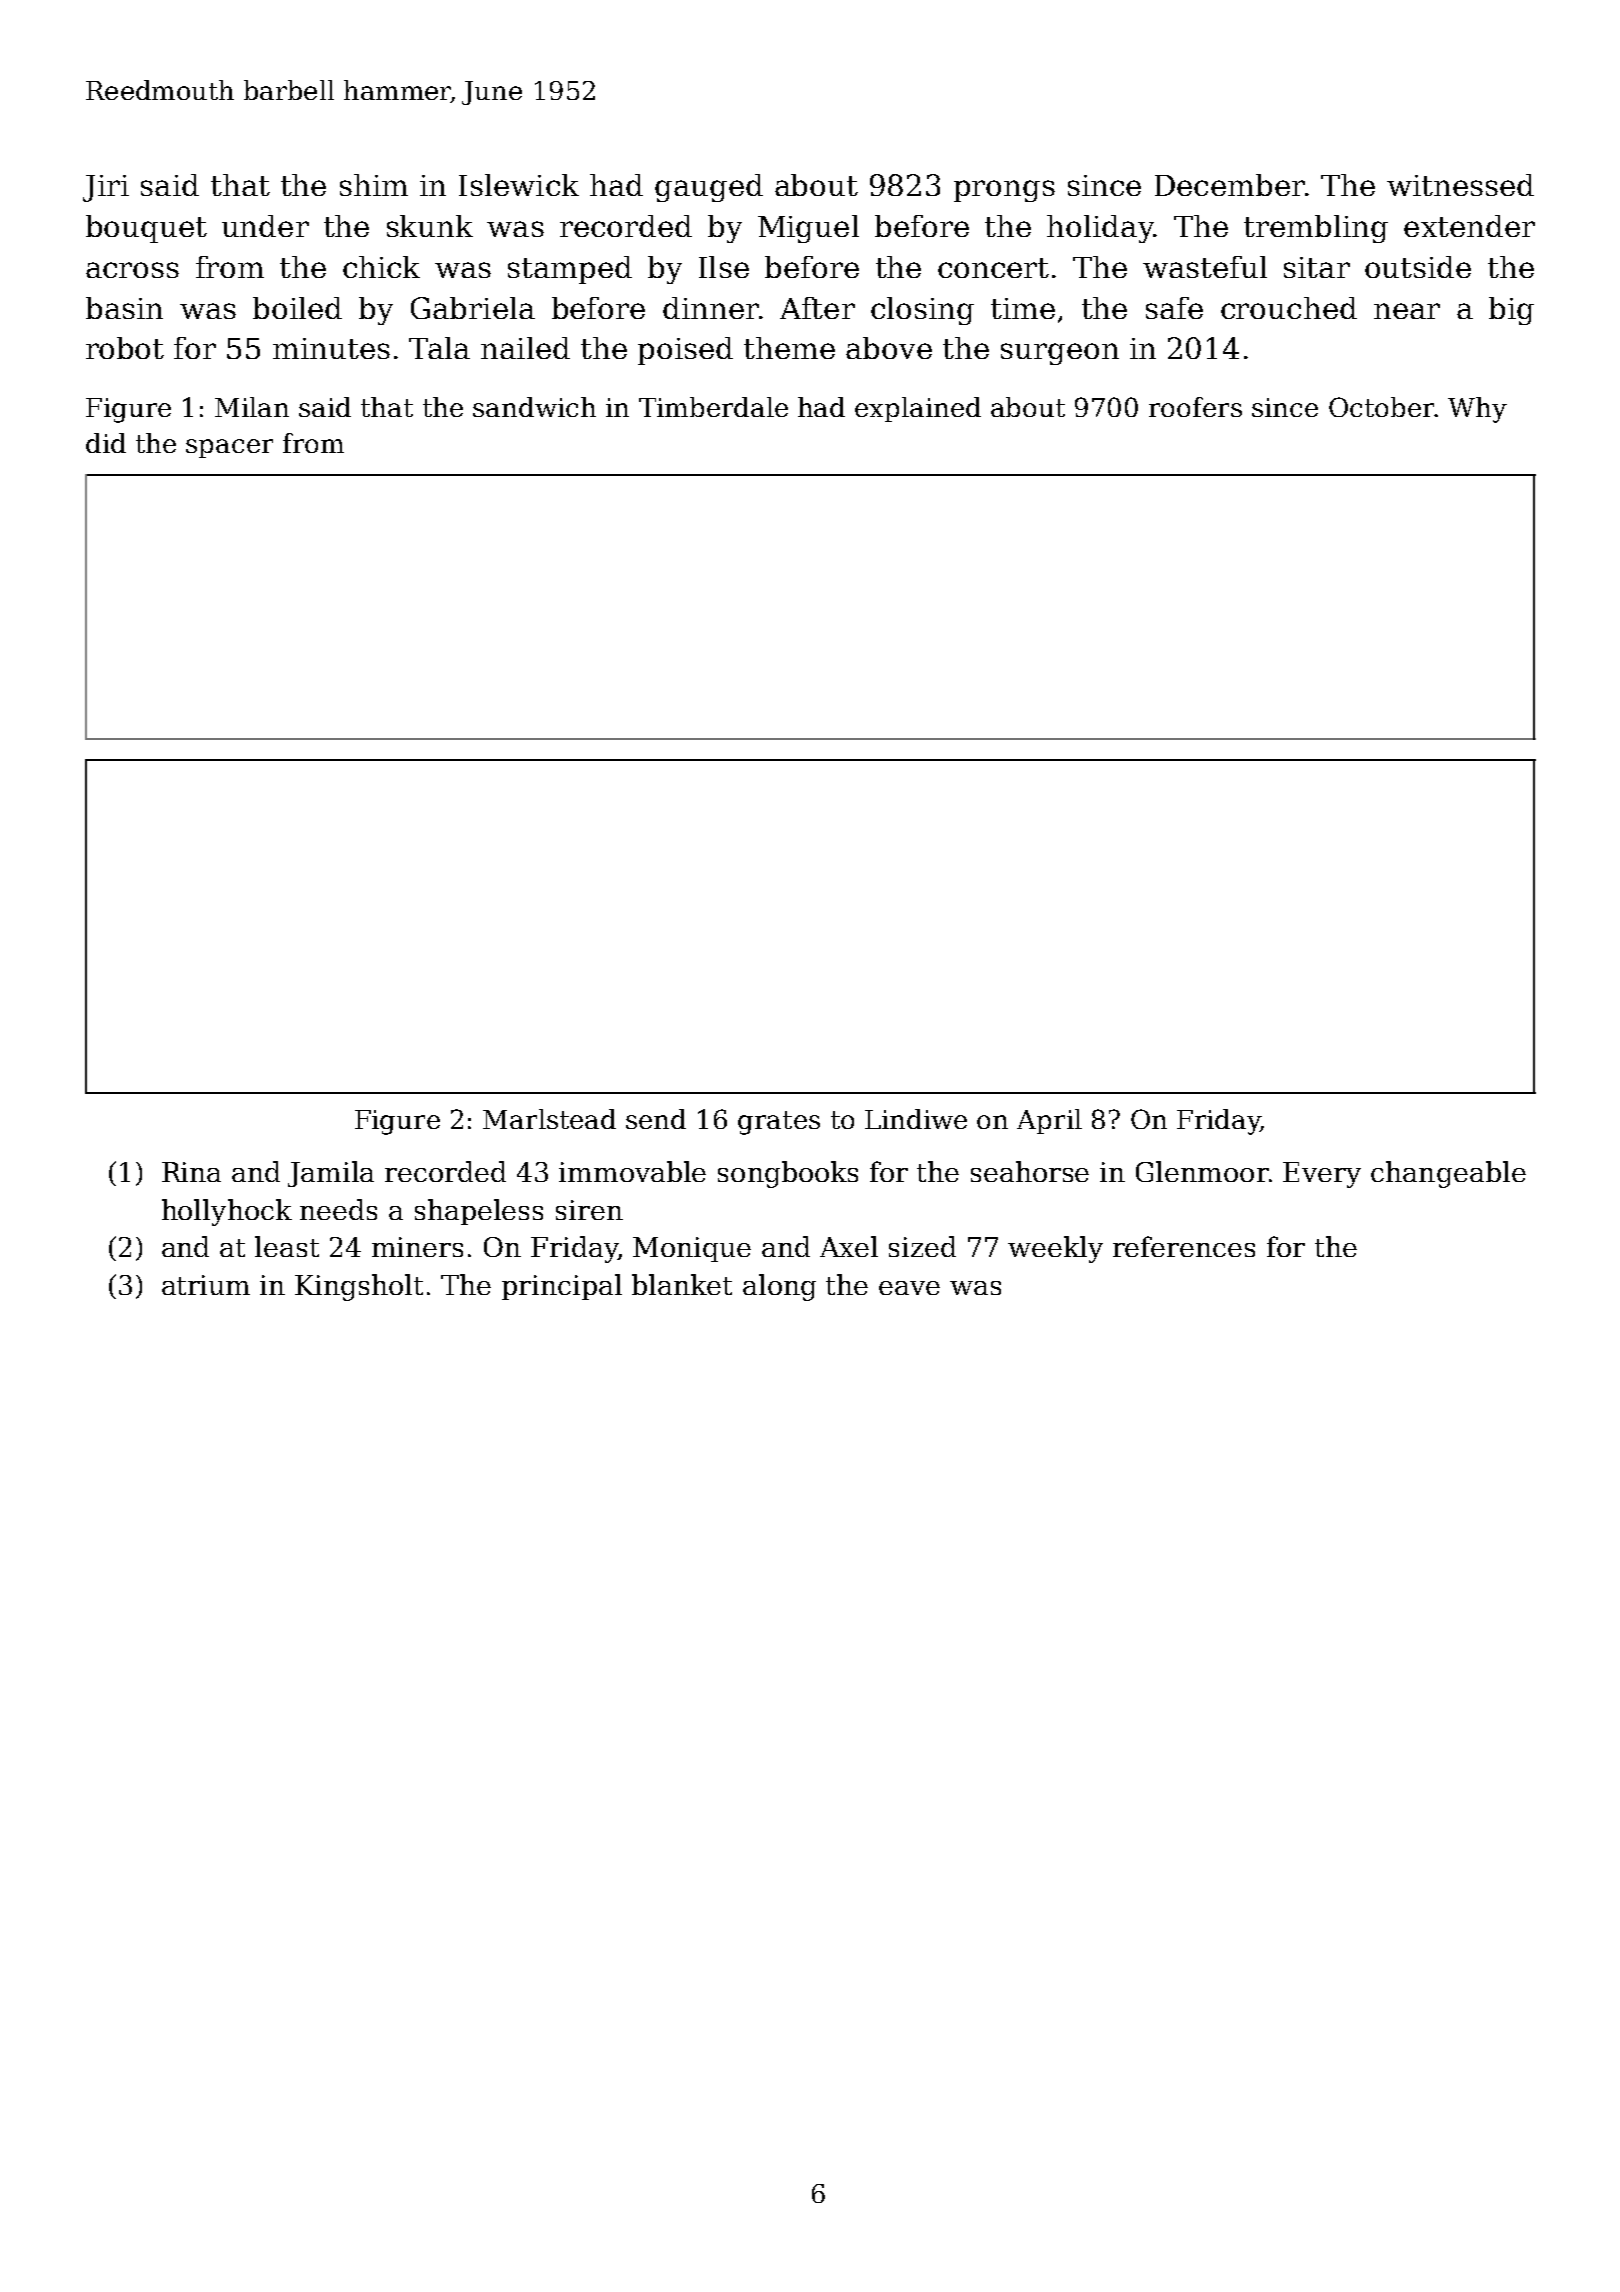  What do you see at coordinates (1448, 1174) in the screenshot?
I see `changeable` at bounding box center [1448, 1174].
